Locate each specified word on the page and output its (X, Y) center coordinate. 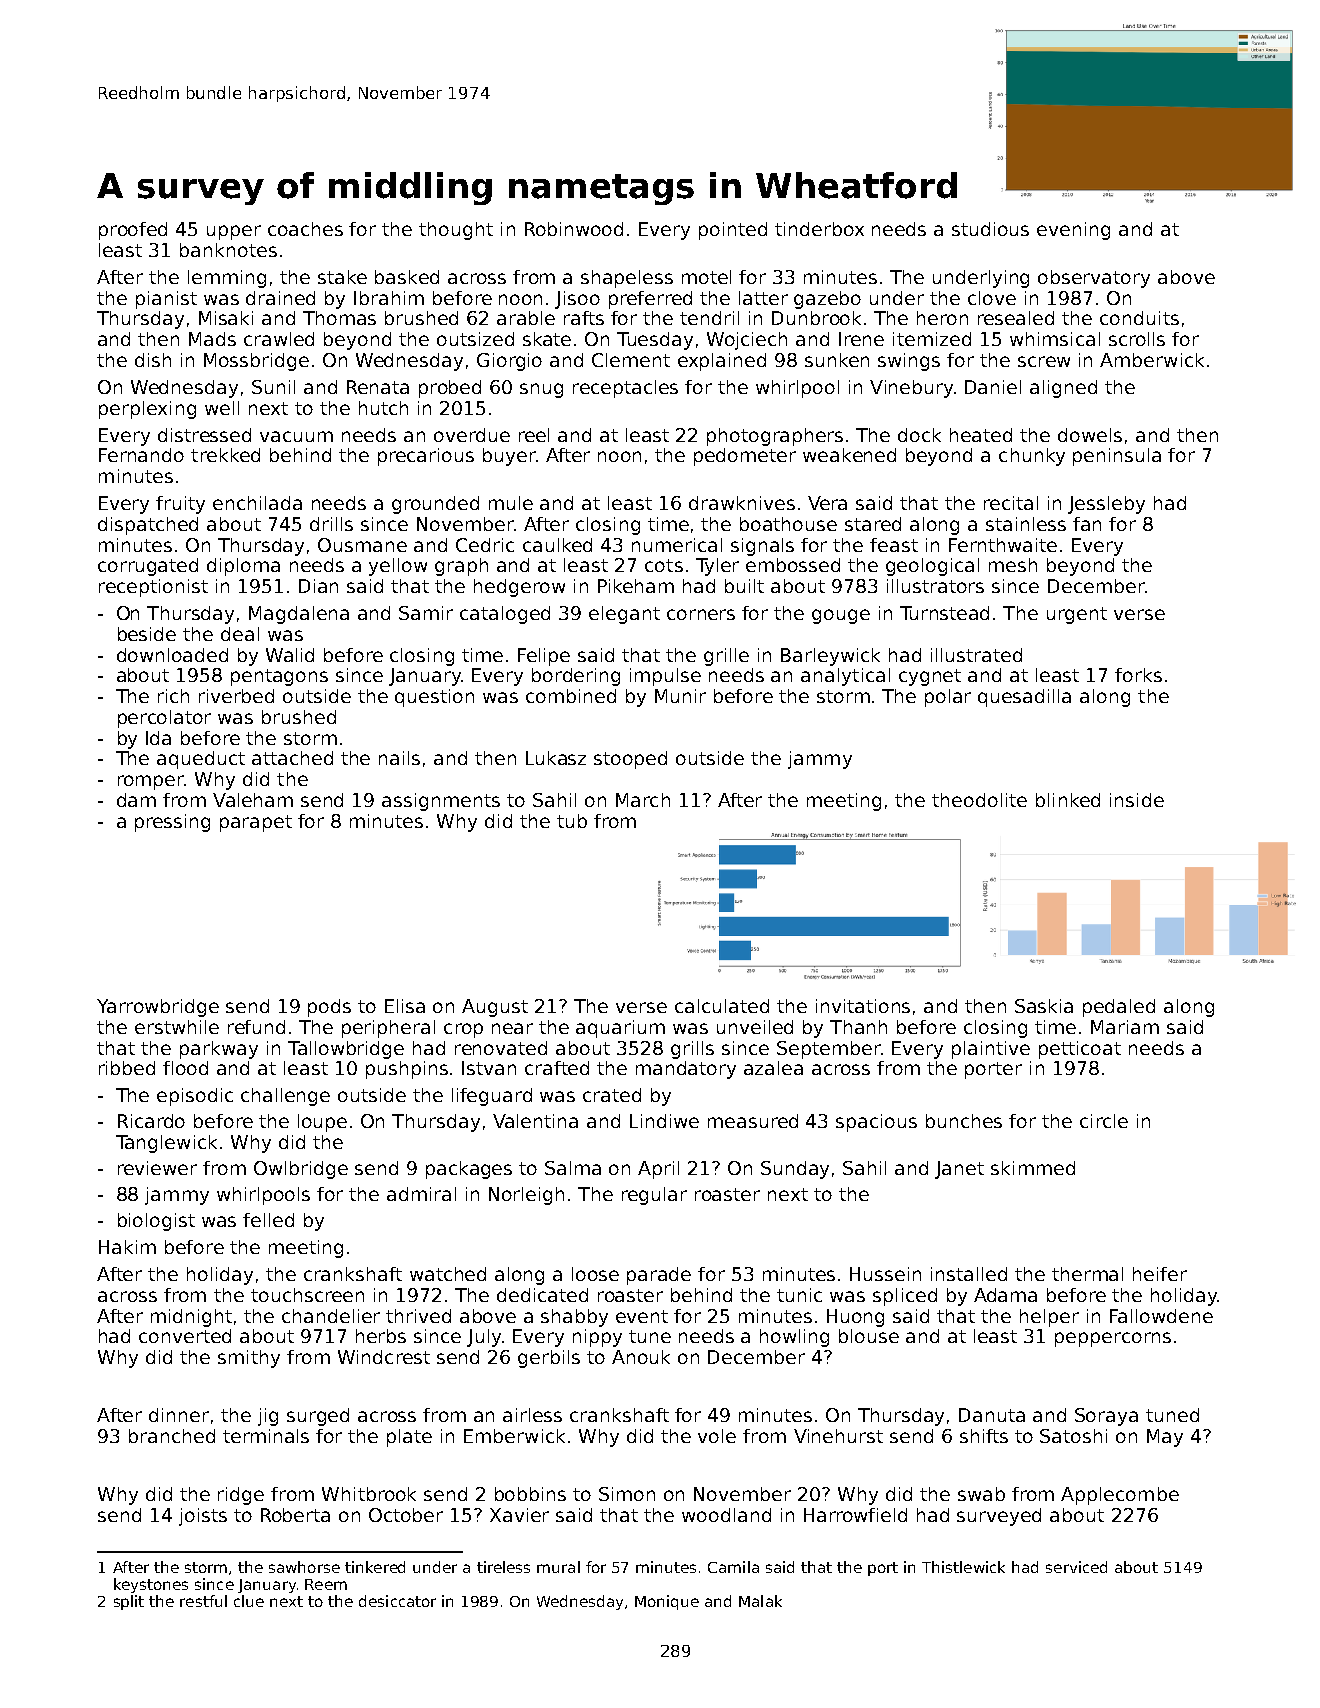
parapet (256, 823)
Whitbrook (369, 1494)
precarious (426, 457)
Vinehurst (838, 1436)
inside (1137, 800)
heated (981, 435)
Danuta (992, 1415)
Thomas (339, 318)
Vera (827, 503)
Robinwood (574, 229)
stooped (630, 760)
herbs (381, 1336)
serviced (1076, 1567)
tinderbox (819, 229)
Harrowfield (855, 1515)
